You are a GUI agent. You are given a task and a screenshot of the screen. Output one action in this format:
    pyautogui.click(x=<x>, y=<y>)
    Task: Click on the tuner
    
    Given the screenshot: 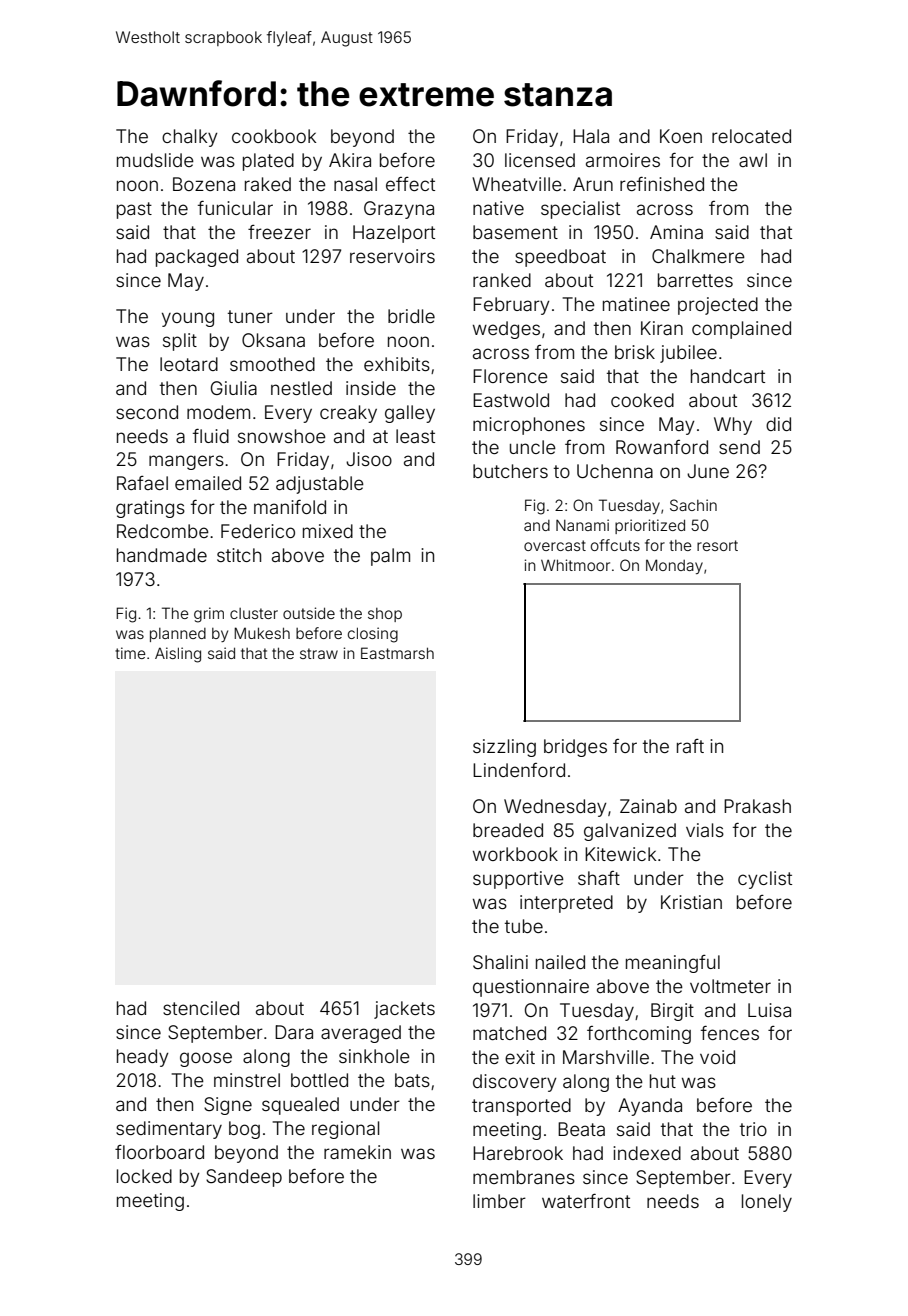 What is the action you would take?
    pyautogui.click(x=250, y=316)
